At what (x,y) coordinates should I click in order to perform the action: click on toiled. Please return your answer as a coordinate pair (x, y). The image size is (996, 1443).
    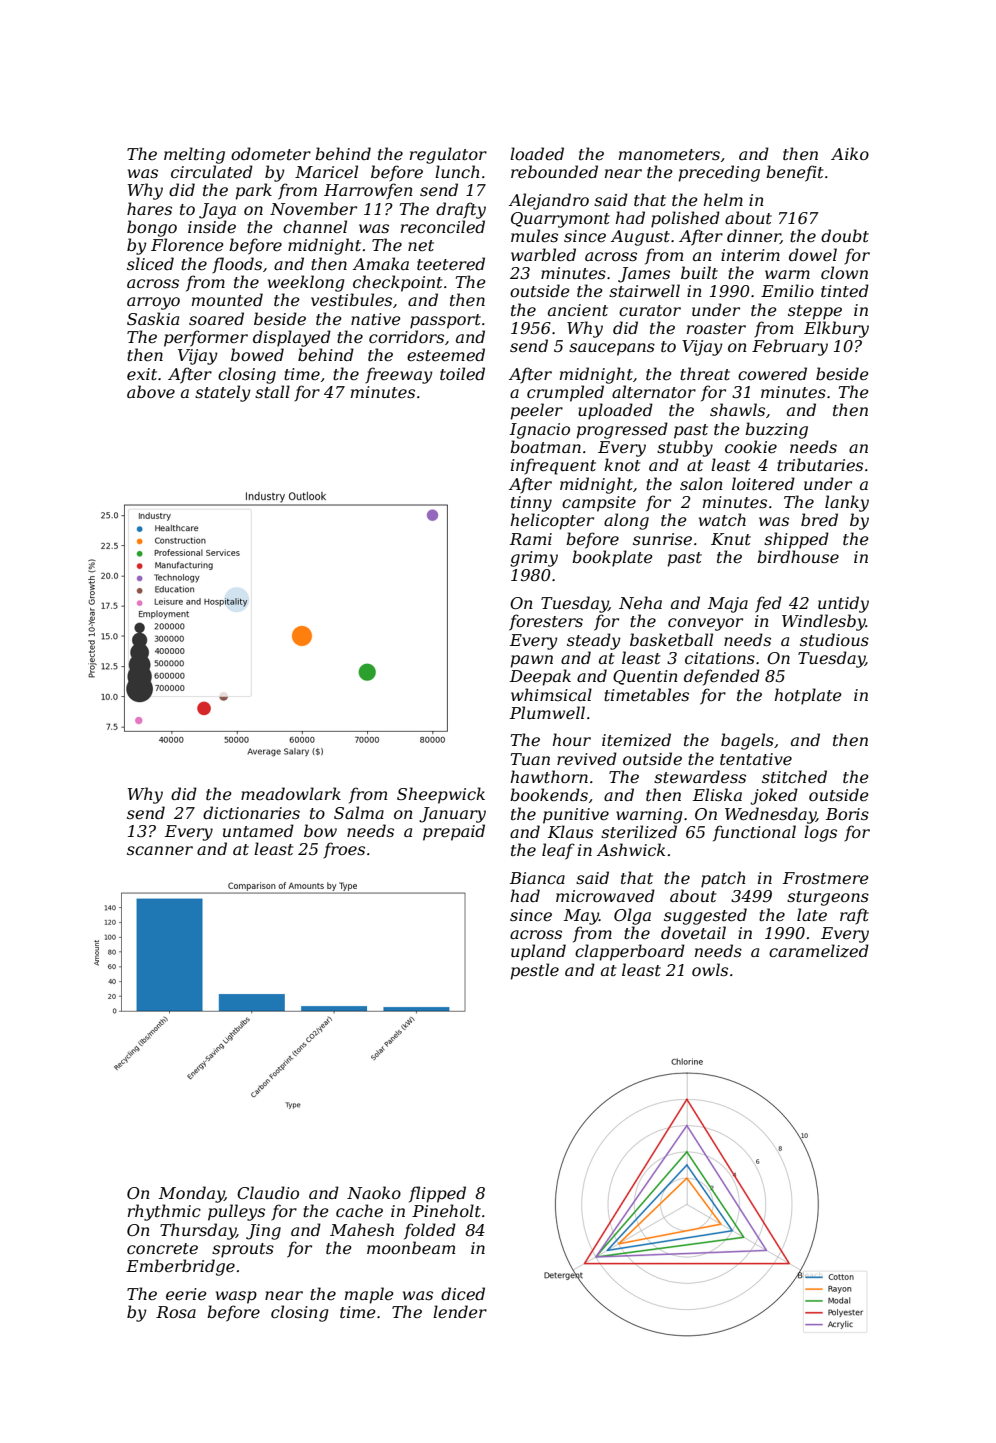
    Looking at the image, I should click on (462, 373).
